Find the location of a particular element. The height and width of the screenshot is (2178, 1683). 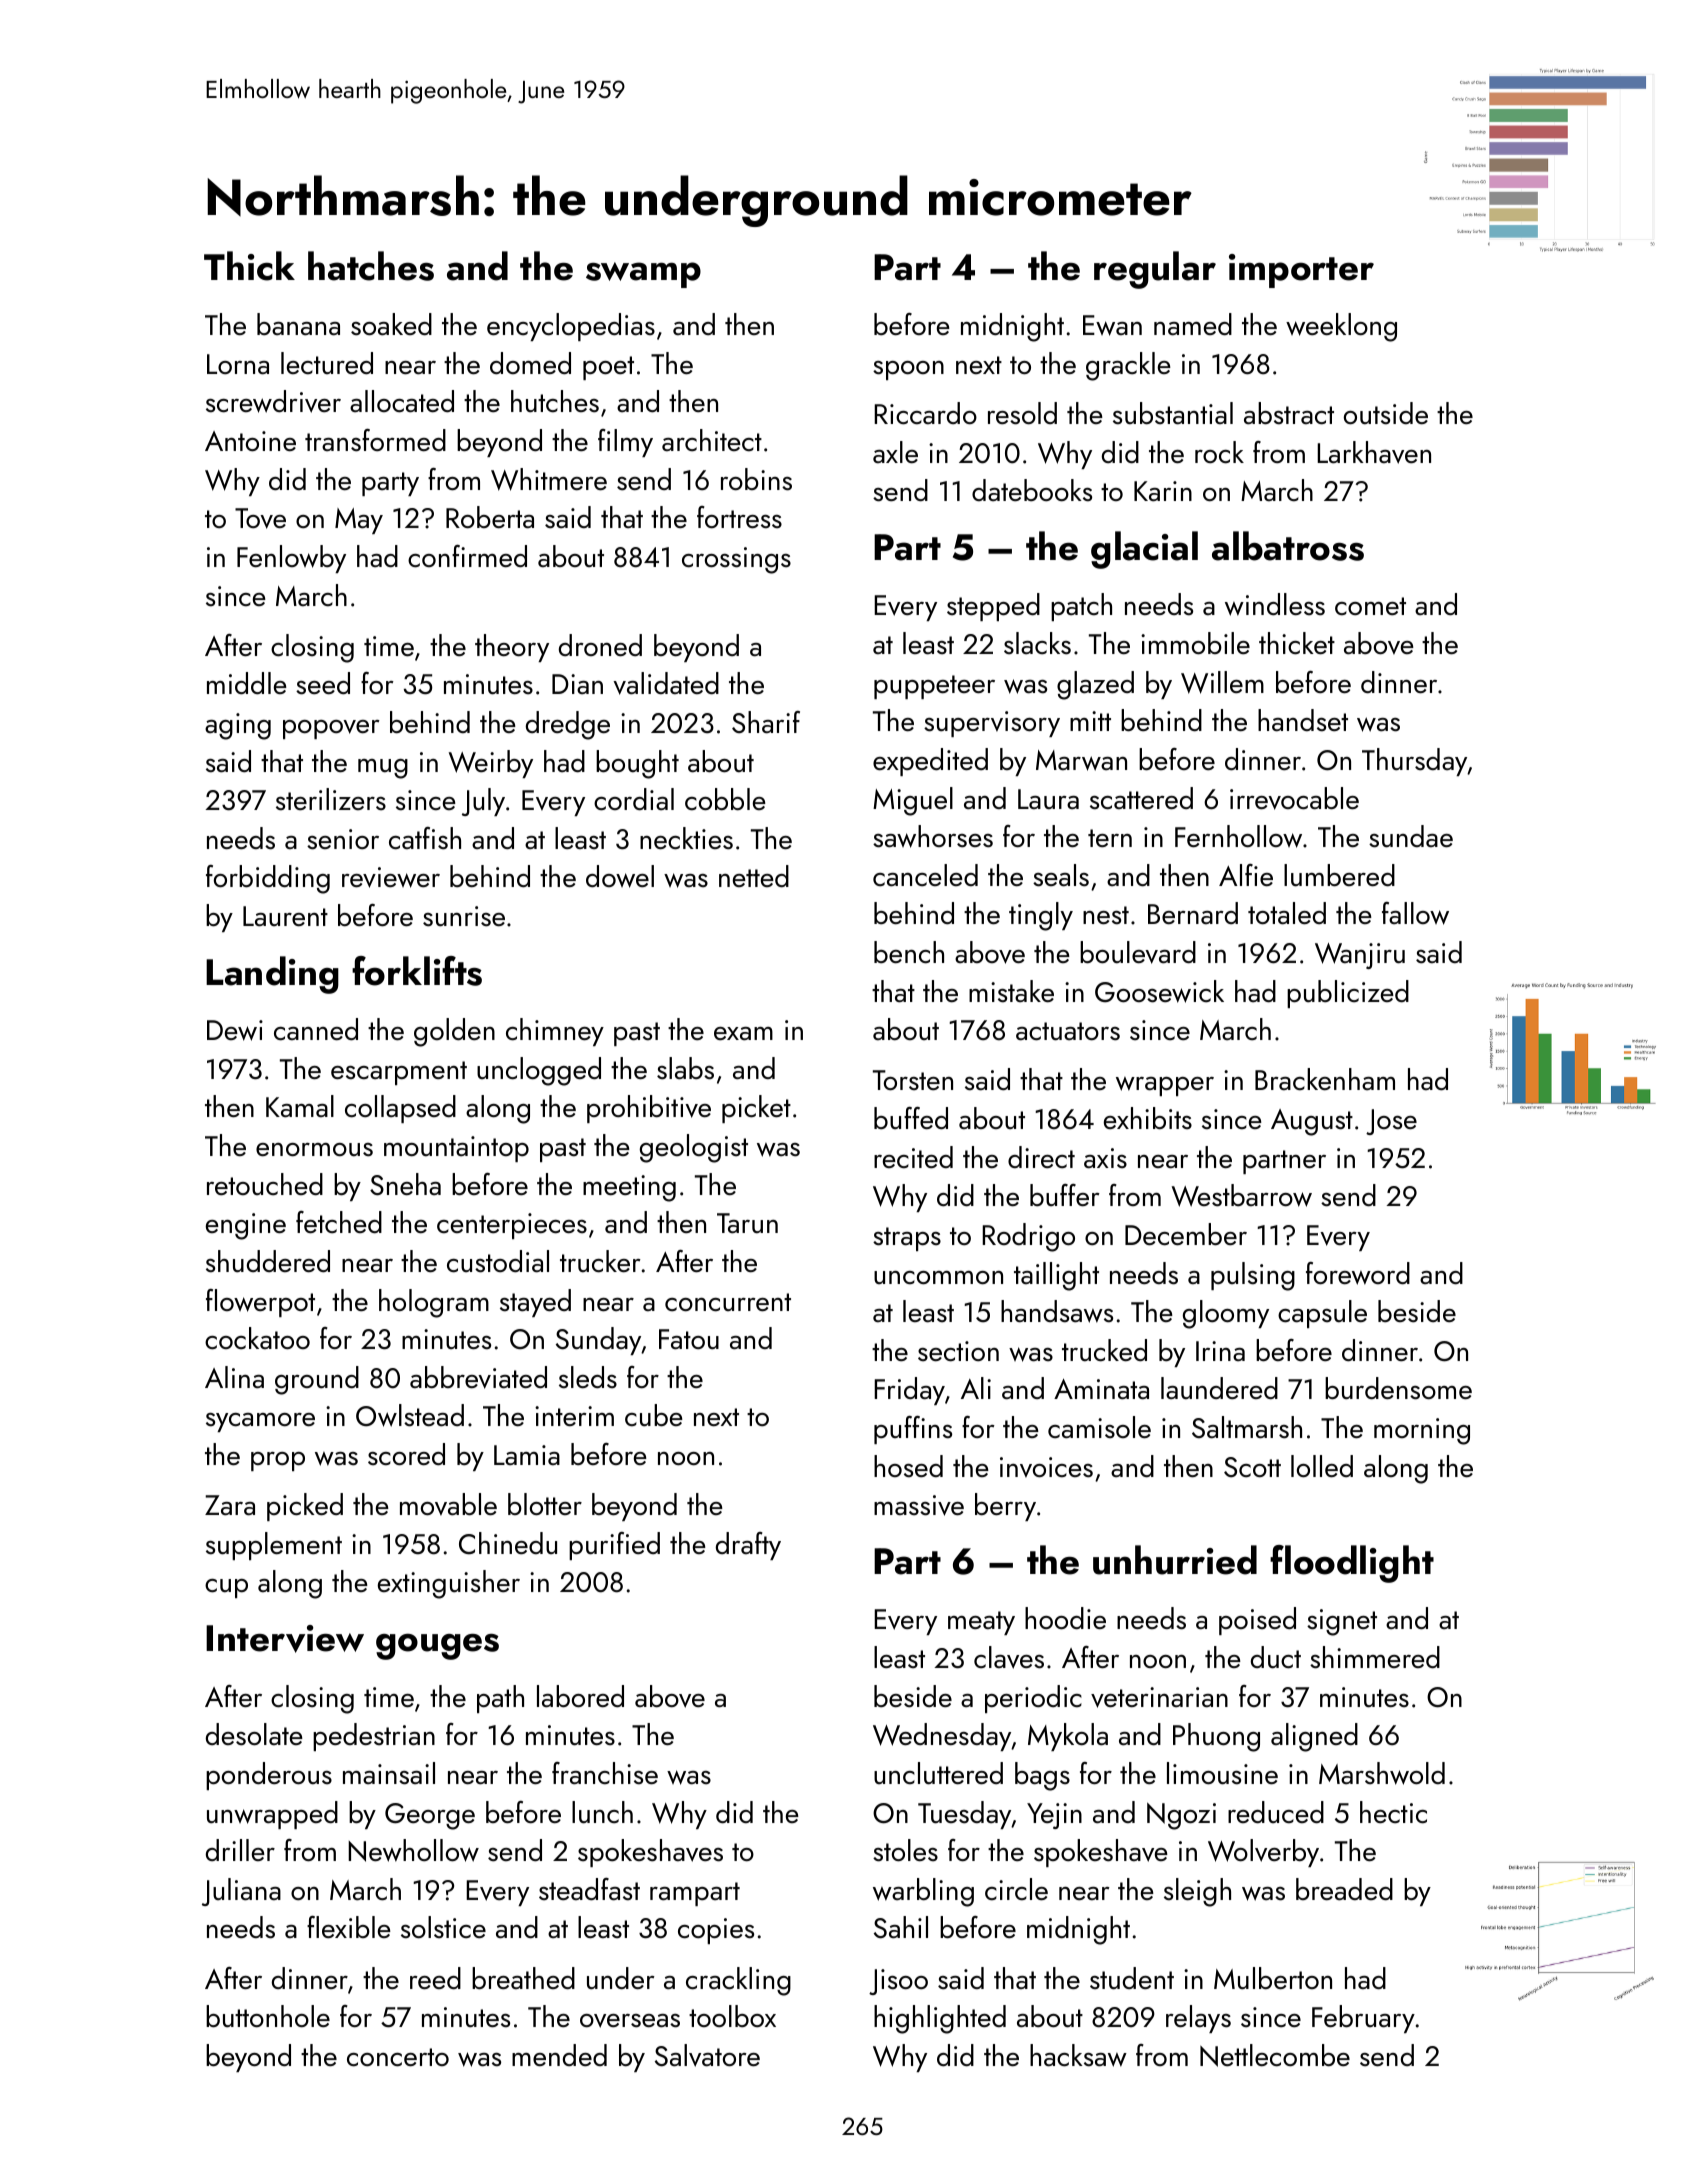

abstract is located at coordinates (1289, 413).
